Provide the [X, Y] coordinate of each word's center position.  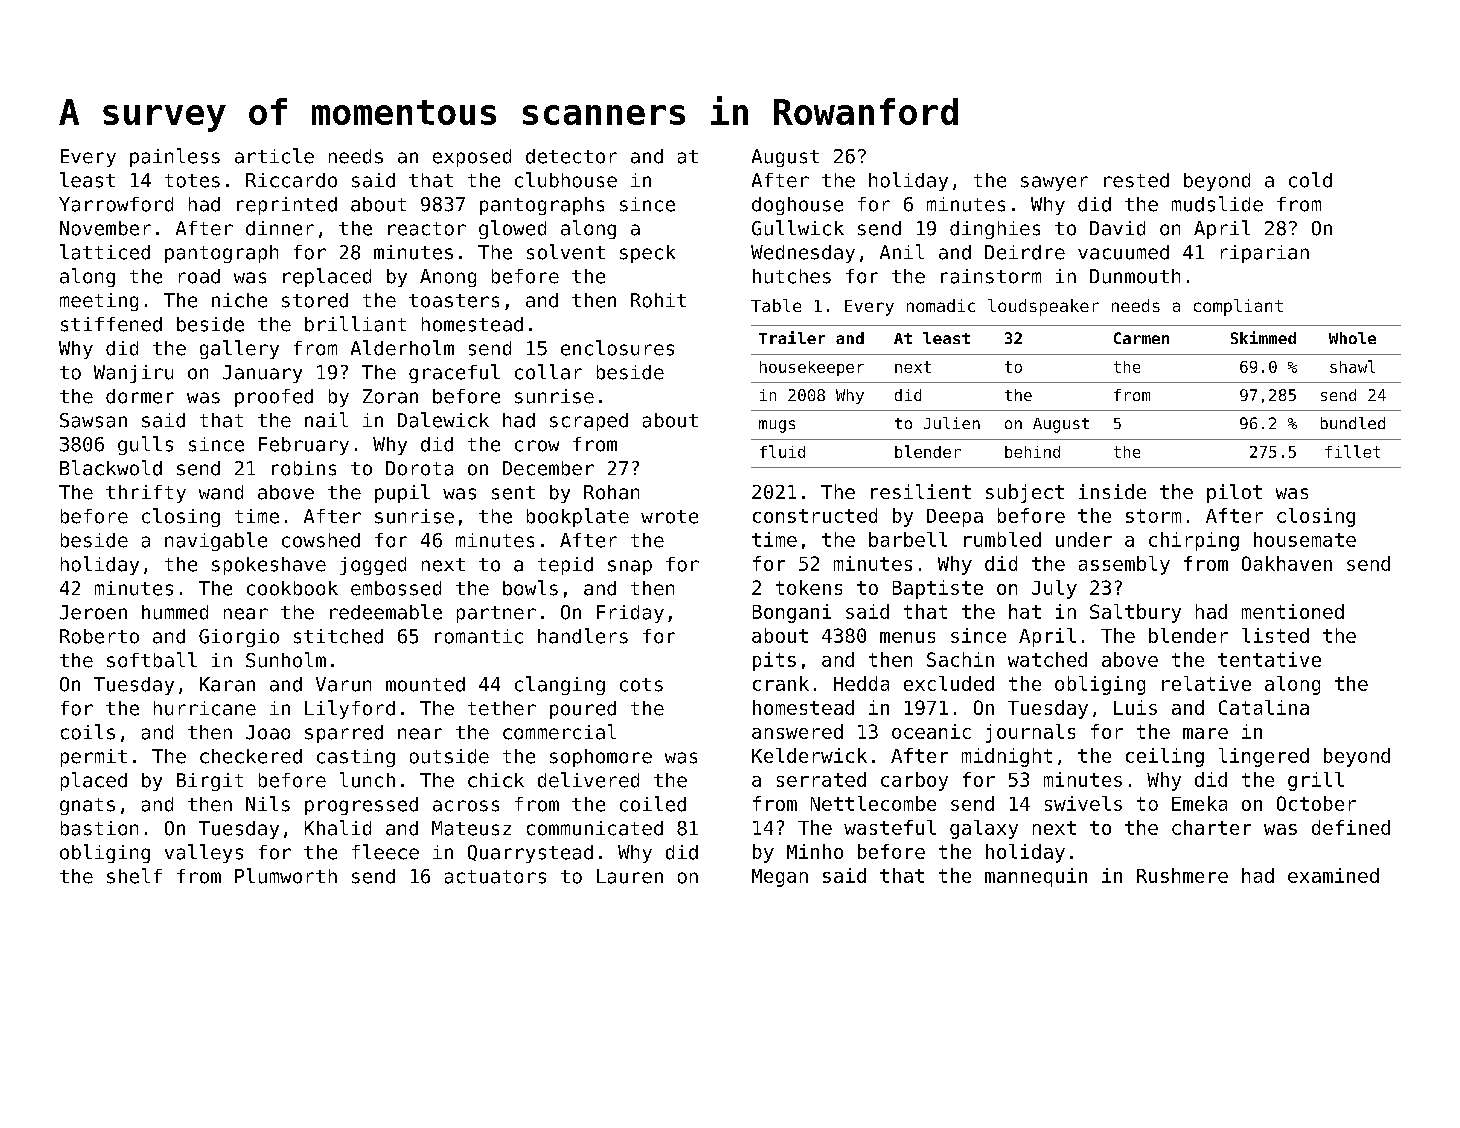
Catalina [1264, 707]
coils [88, 732]
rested [1136, 180]
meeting [99, 302]
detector [571, 156]
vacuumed [1123, 252]
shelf [134, 876]
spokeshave [269, 566]
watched [1047, 659]
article [274, 156]
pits [774, 661]
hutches [792, 276]
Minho [815, 851]
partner [496, 614]
